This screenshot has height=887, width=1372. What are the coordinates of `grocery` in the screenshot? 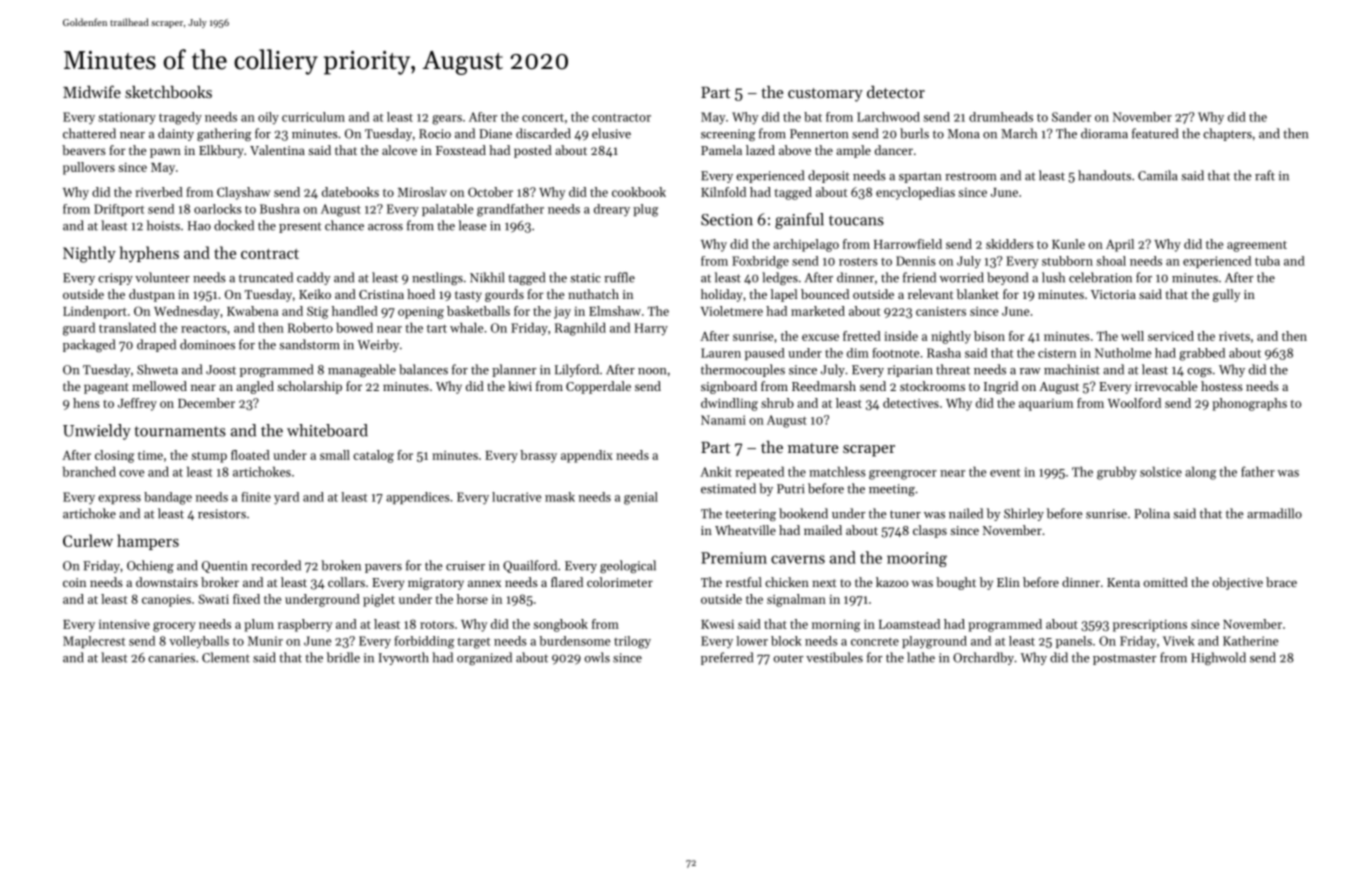 It's located at (174, 627).
